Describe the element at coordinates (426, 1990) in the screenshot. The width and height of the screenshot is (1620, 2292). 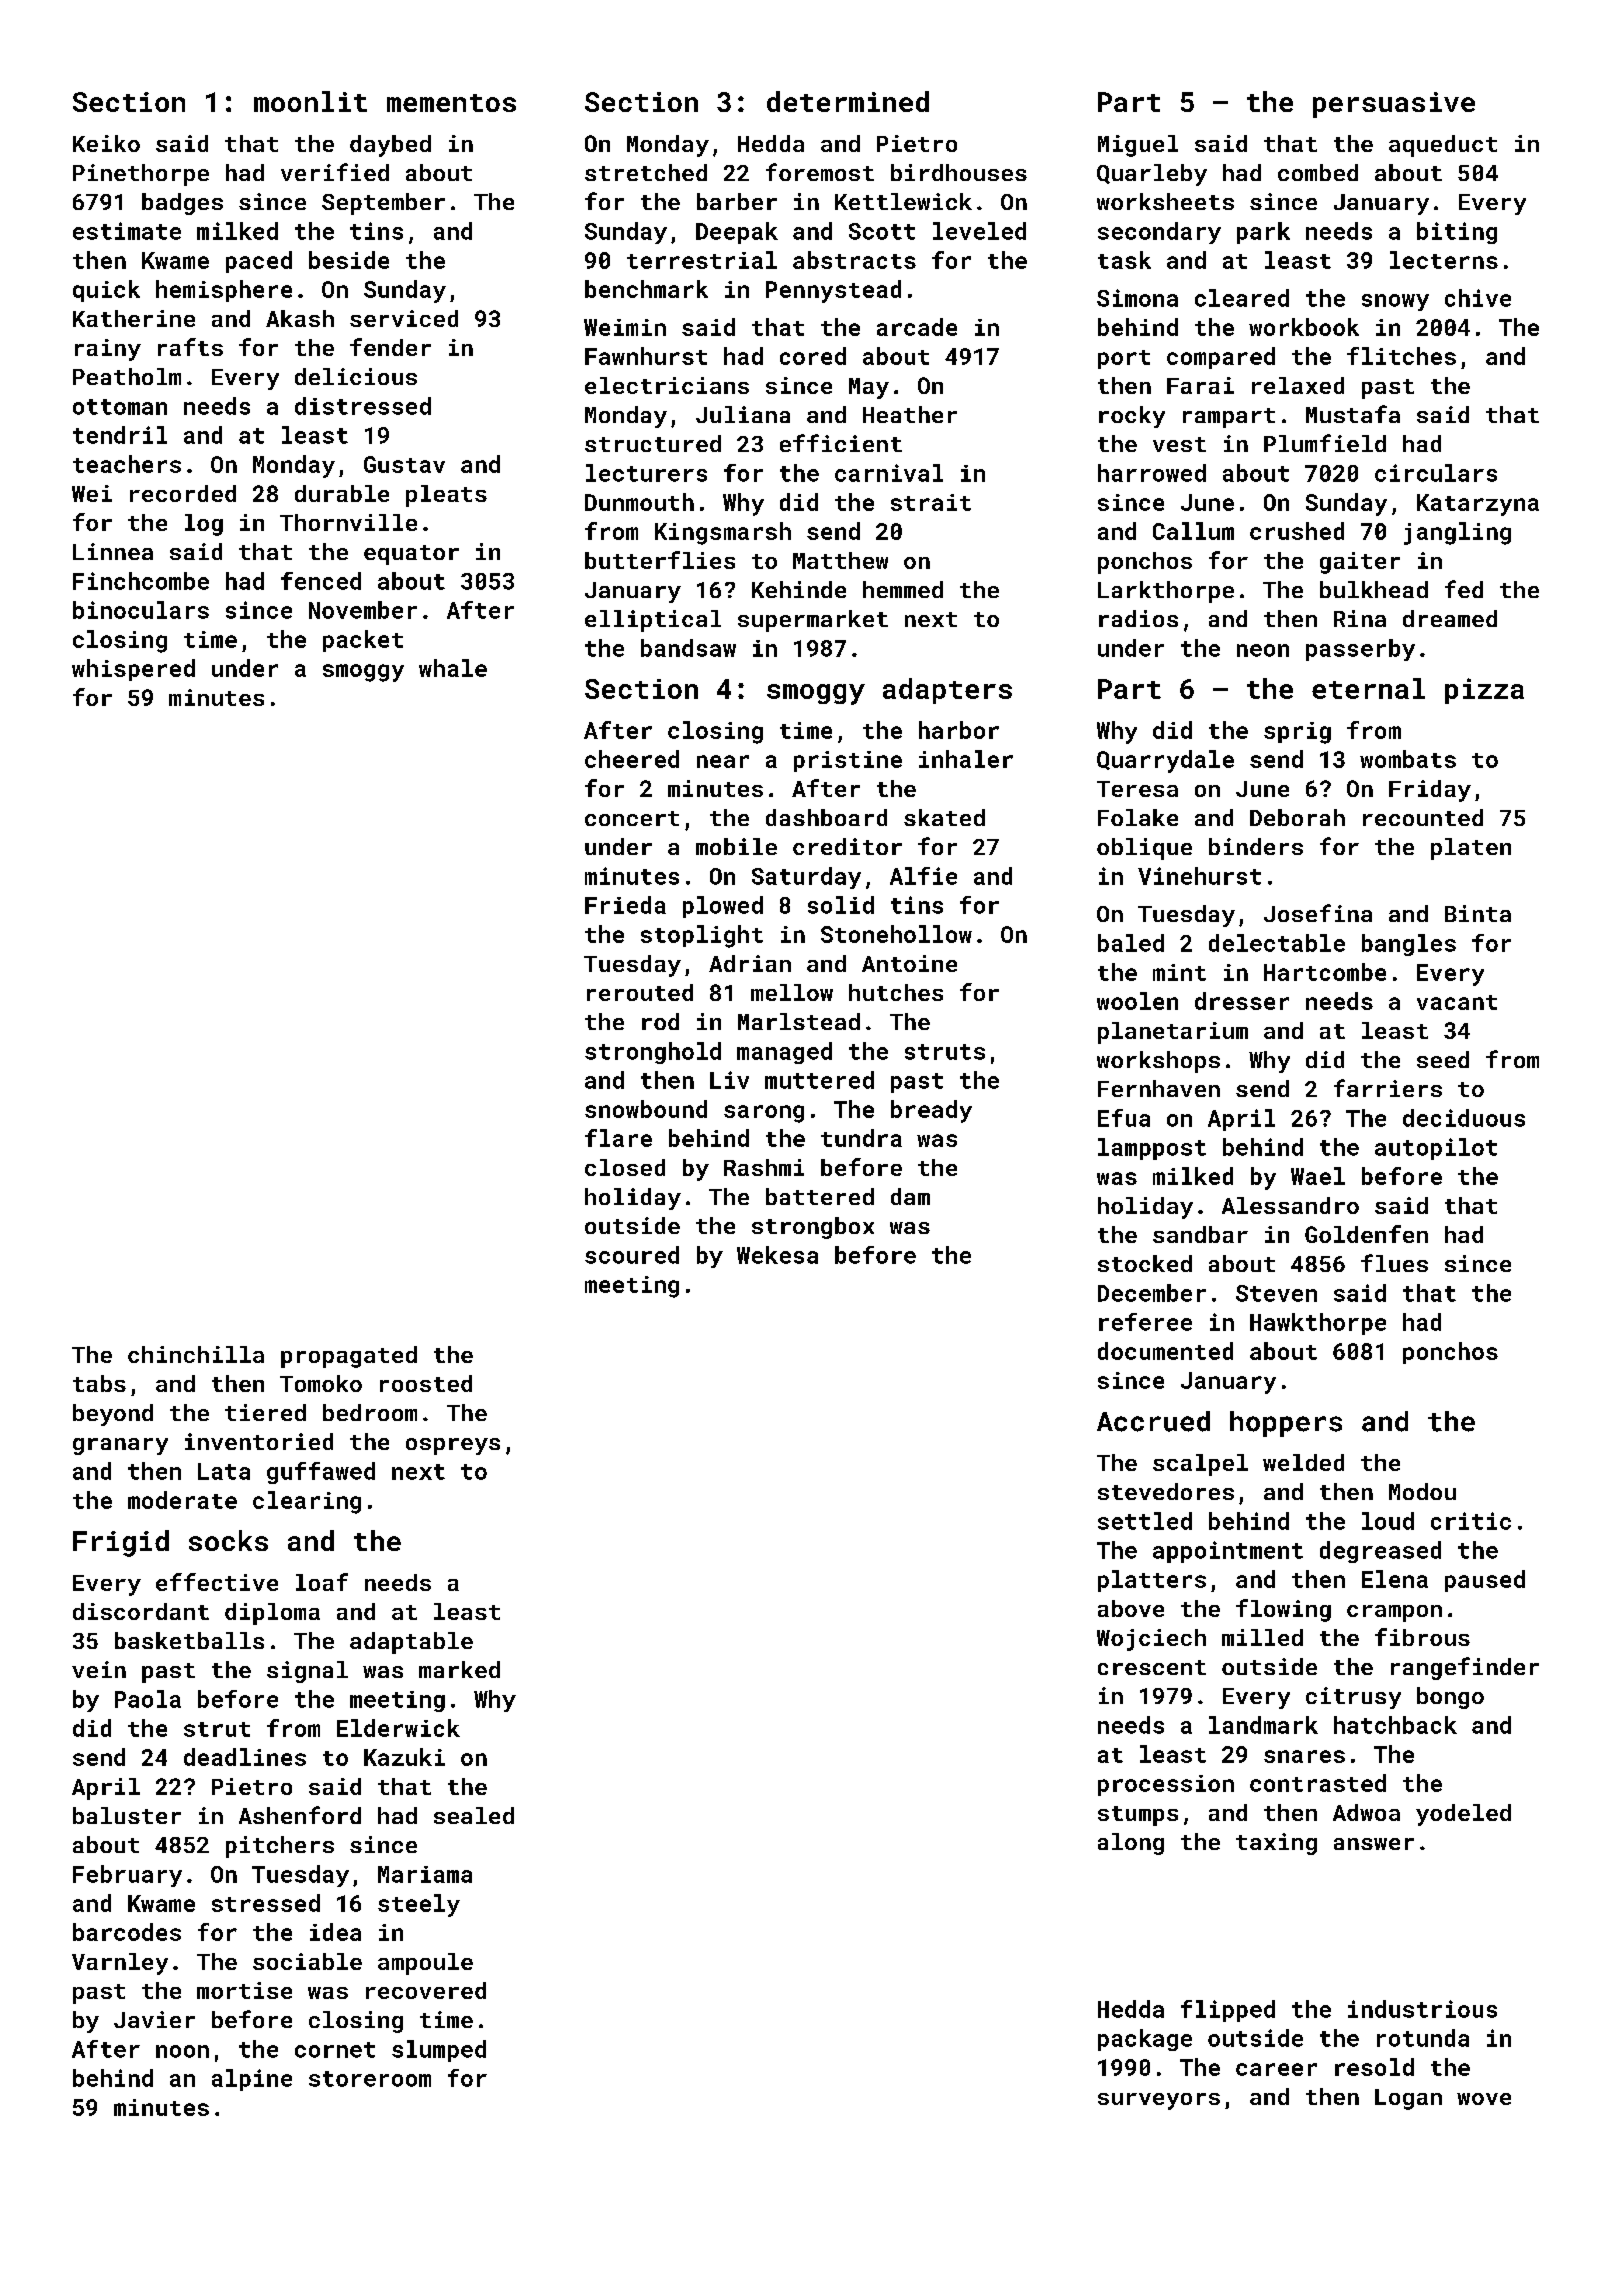
I see `recovered` at that location.
